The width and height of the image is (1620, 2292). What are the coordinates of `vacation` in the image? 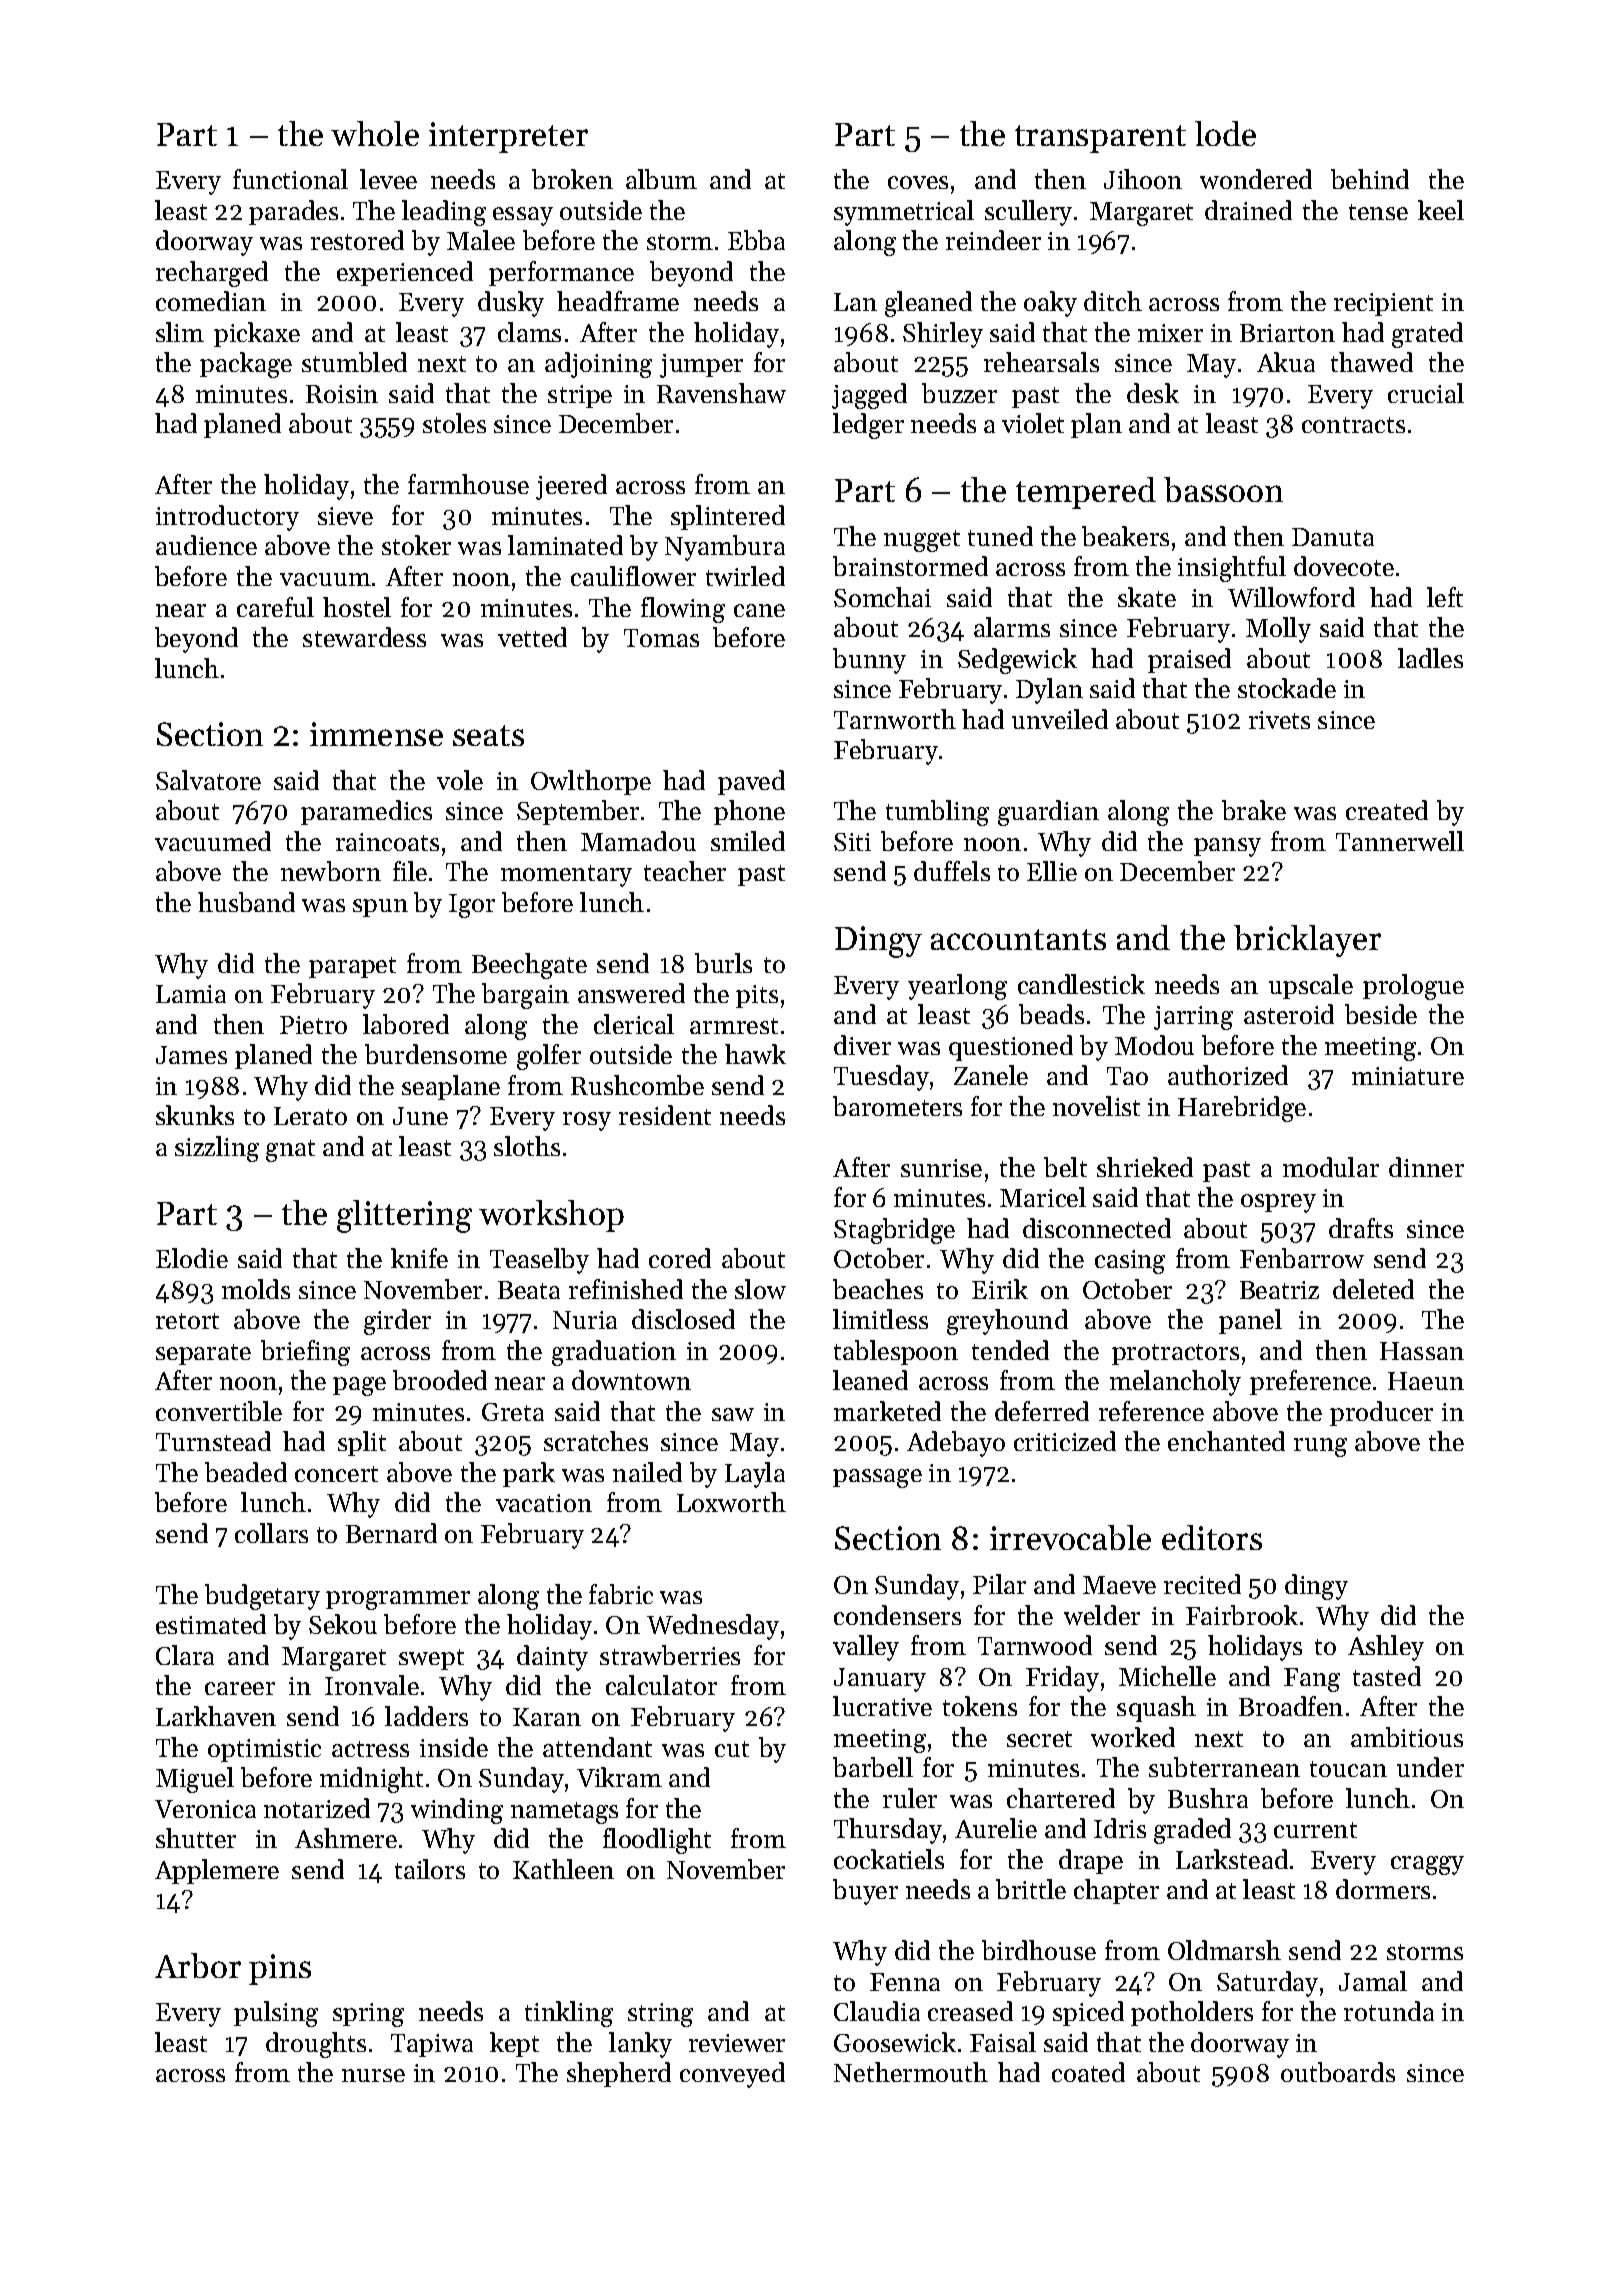 It's located at (544, 1503).
